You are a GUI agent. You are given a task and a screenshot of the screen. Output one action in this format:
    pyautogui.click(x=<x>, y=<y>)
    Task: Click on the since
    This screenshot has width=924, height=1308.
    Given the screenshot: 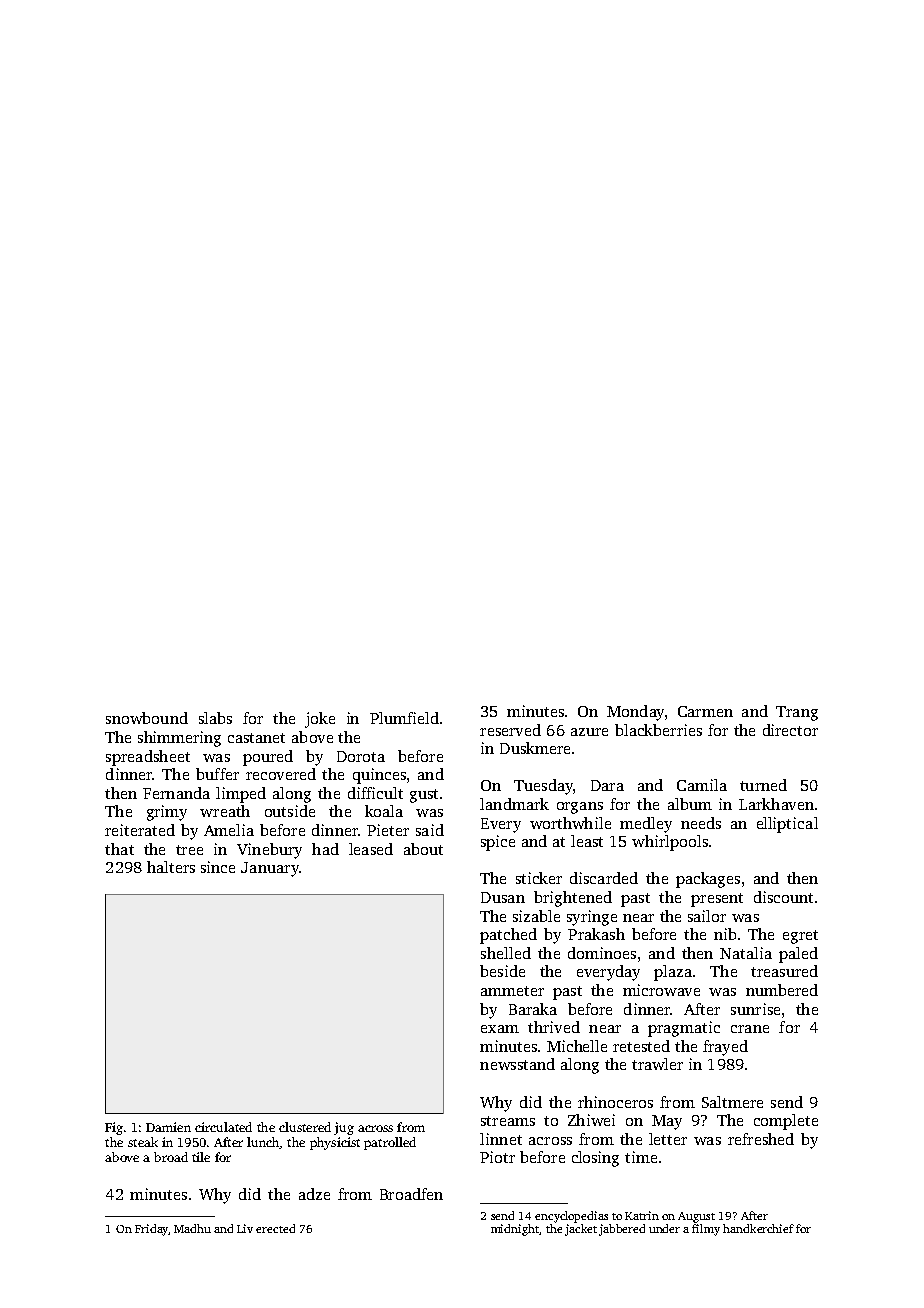 What is the action you would take?
    pyautogui.click(x=218, y=867)
